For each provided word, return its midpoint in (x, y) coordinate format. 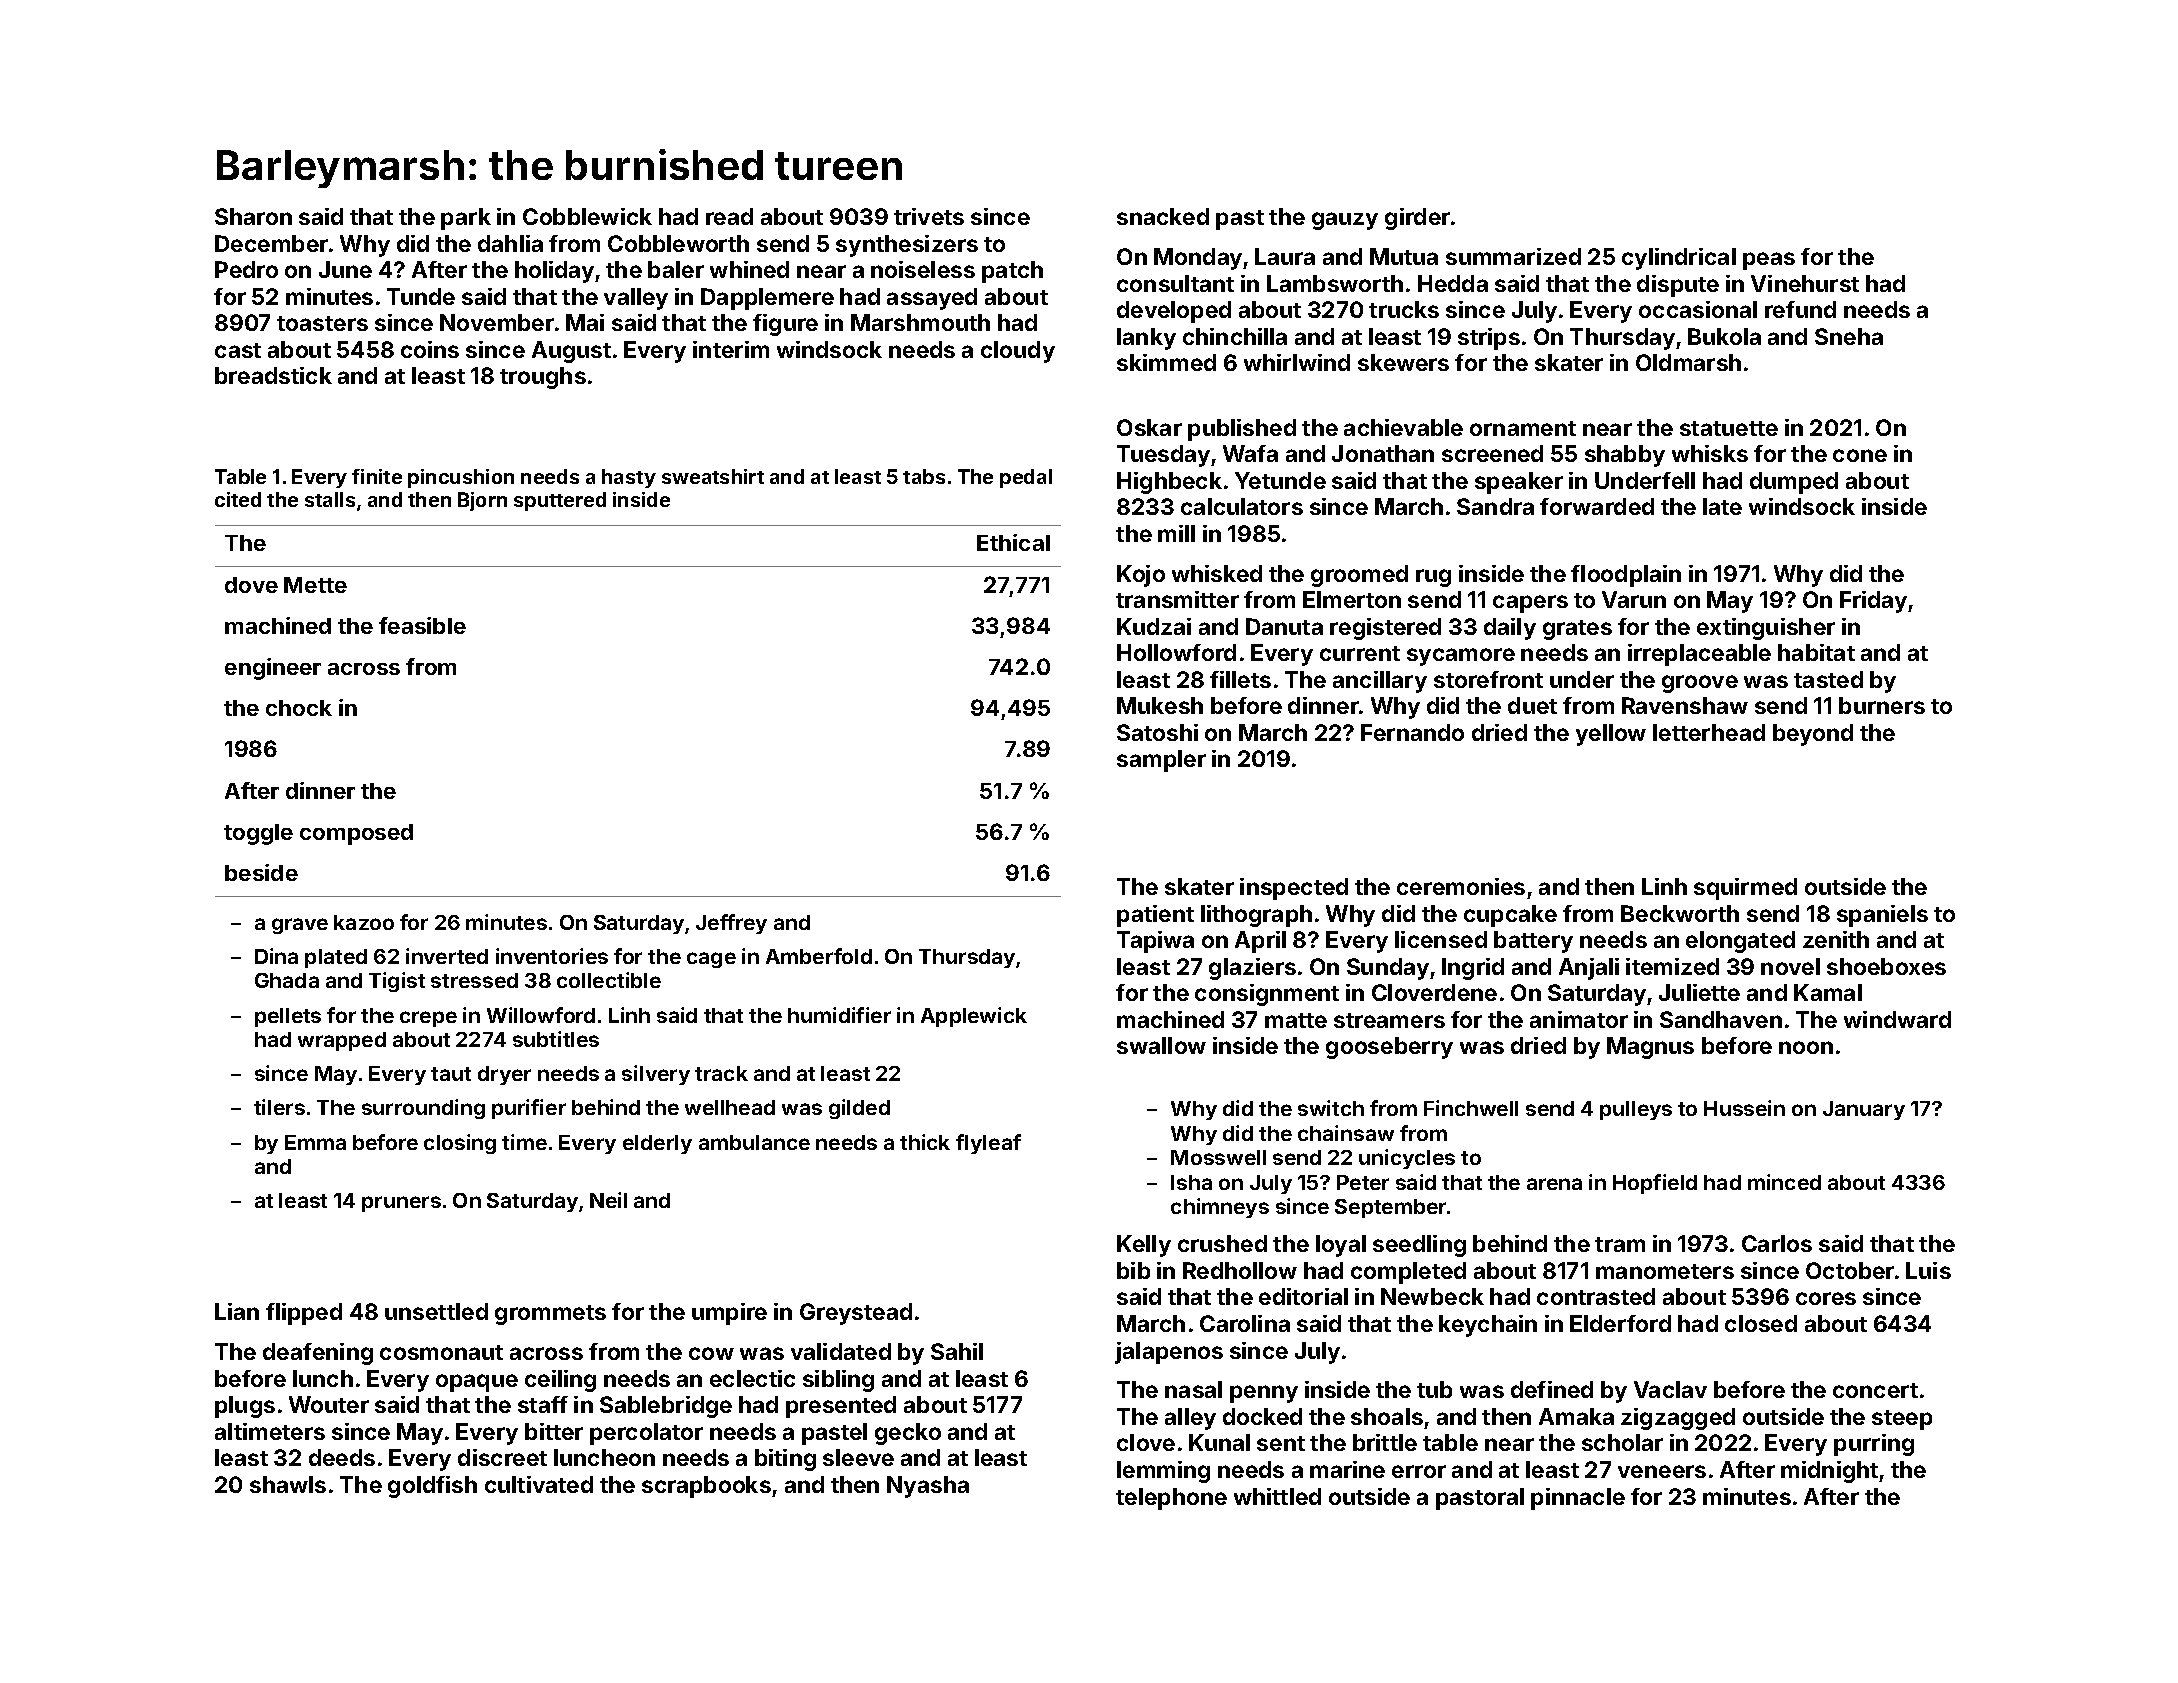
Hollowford (1176, 652)
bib (1133, 1270)
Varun (1634, 599)
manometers (1665, 1271)
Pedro (246, 269)
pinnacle (1578, 1499)
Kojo (1141, 576)
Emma (315, 1142)
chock (299, 708)
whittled (1277, 1496)
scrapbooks (706, 1487)
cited (238, 499)
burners (1882, 705)
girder (1417, 219)
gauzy (1345, 221)
